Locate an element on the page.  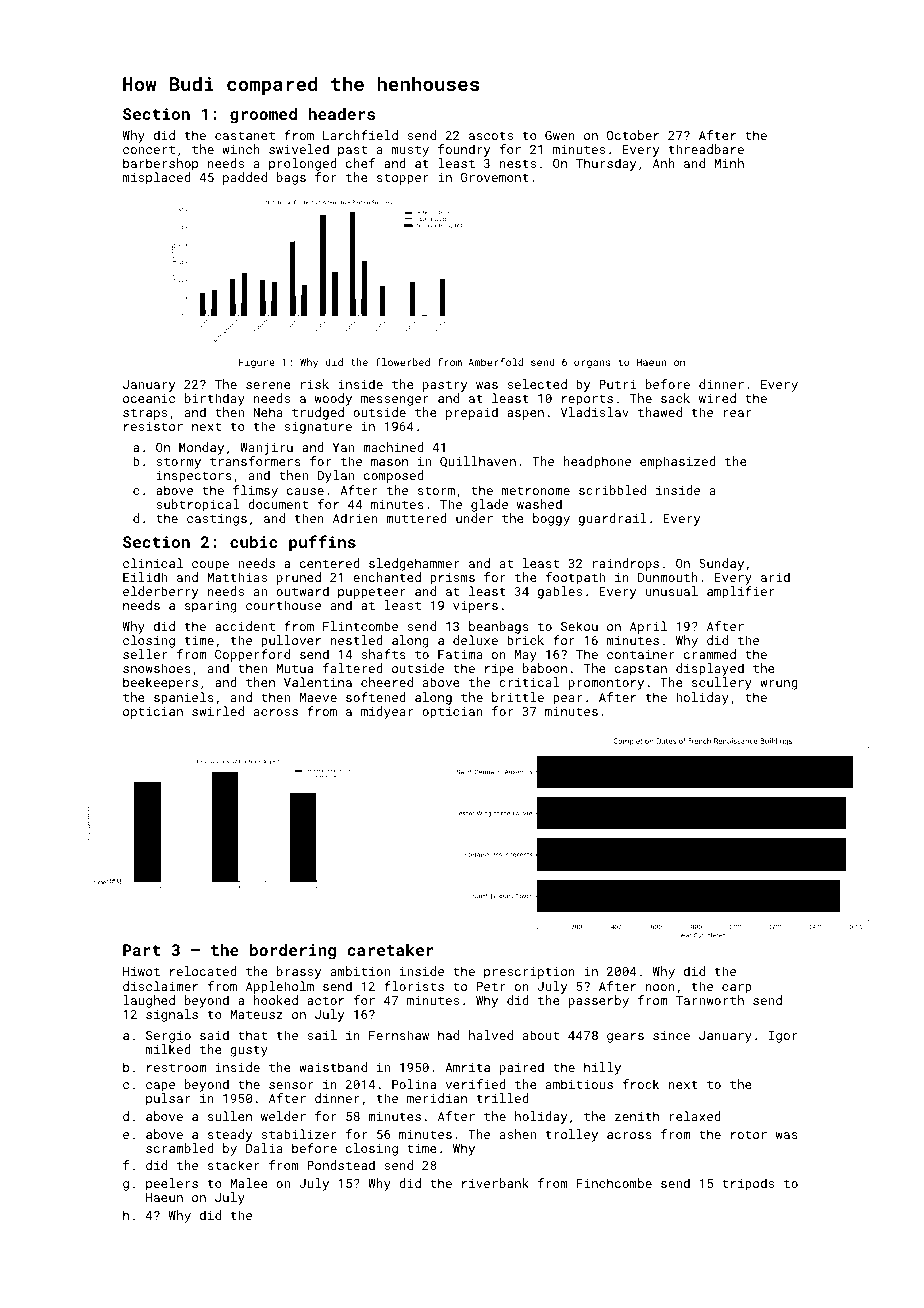
elderberry is located at coordinates (160, 592).
